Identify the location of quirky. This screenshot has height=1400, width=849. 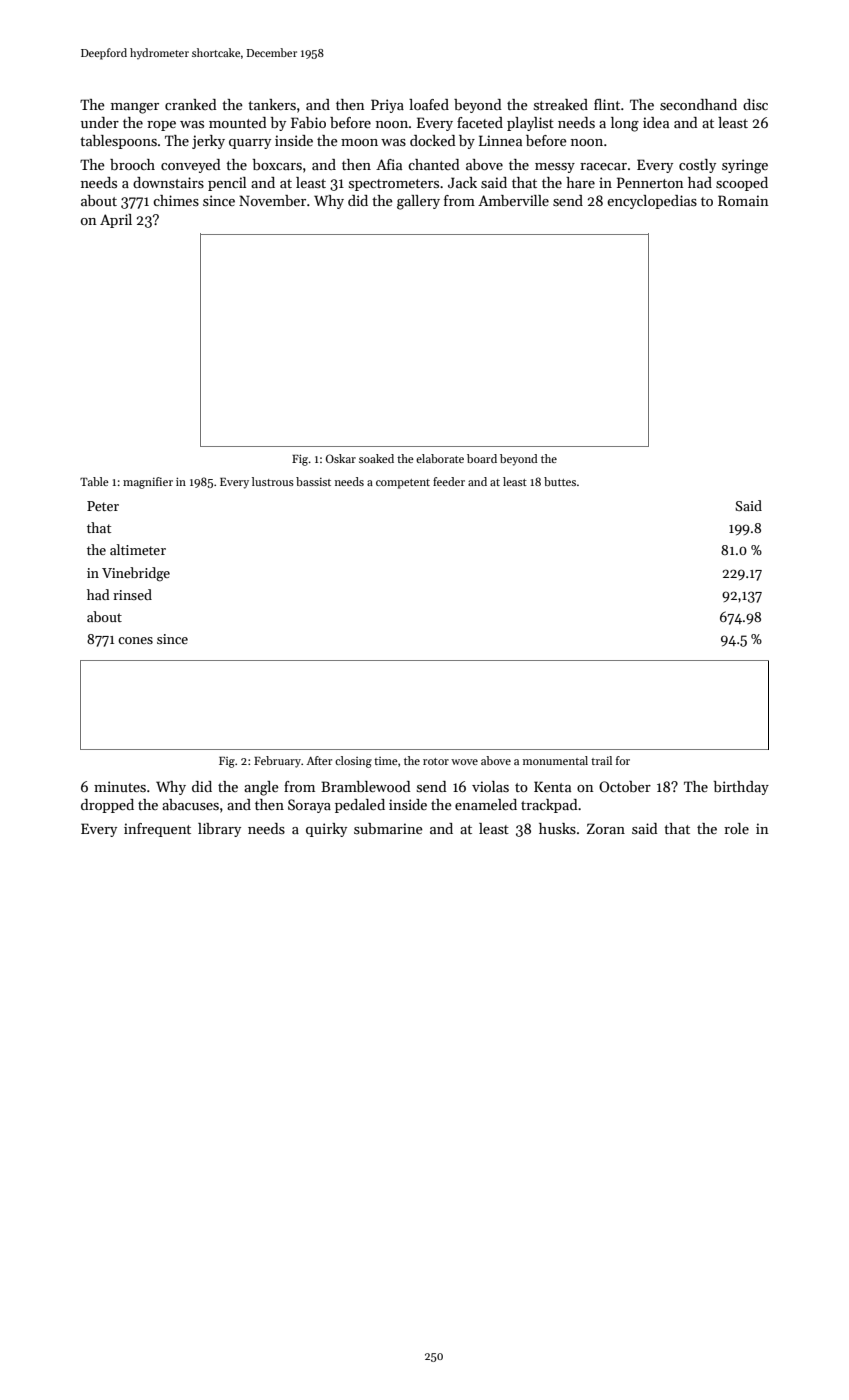
(326, 830).
